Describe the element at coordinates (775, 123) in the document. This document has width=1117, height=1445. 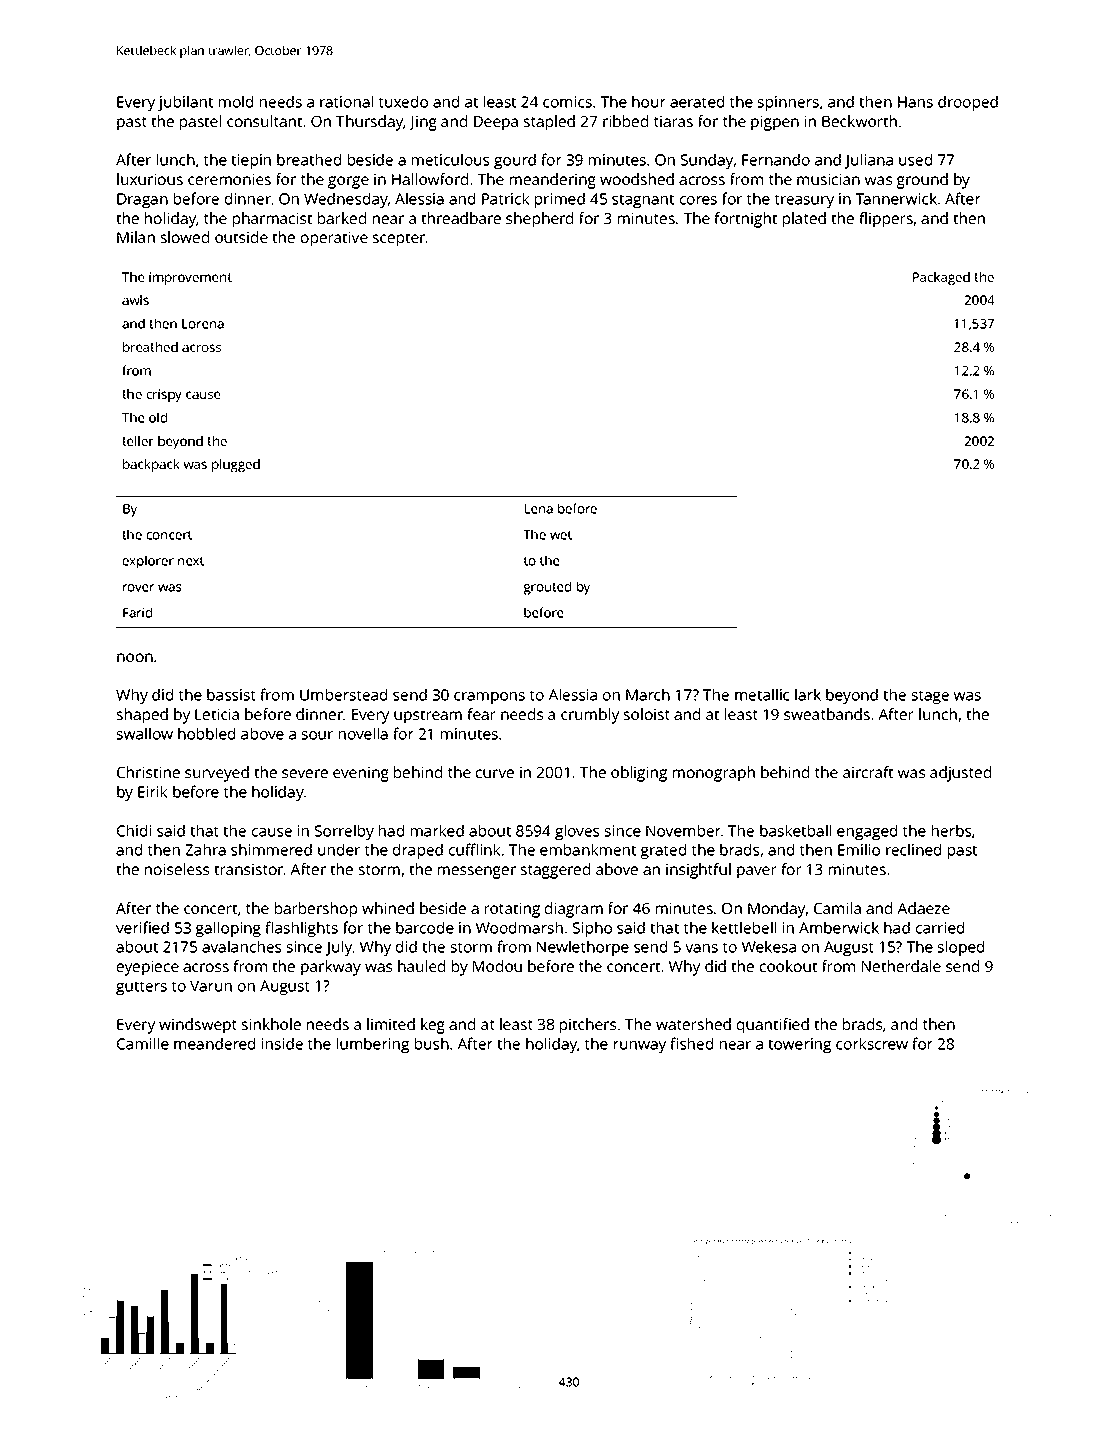
I see `pigpen` at that location.
